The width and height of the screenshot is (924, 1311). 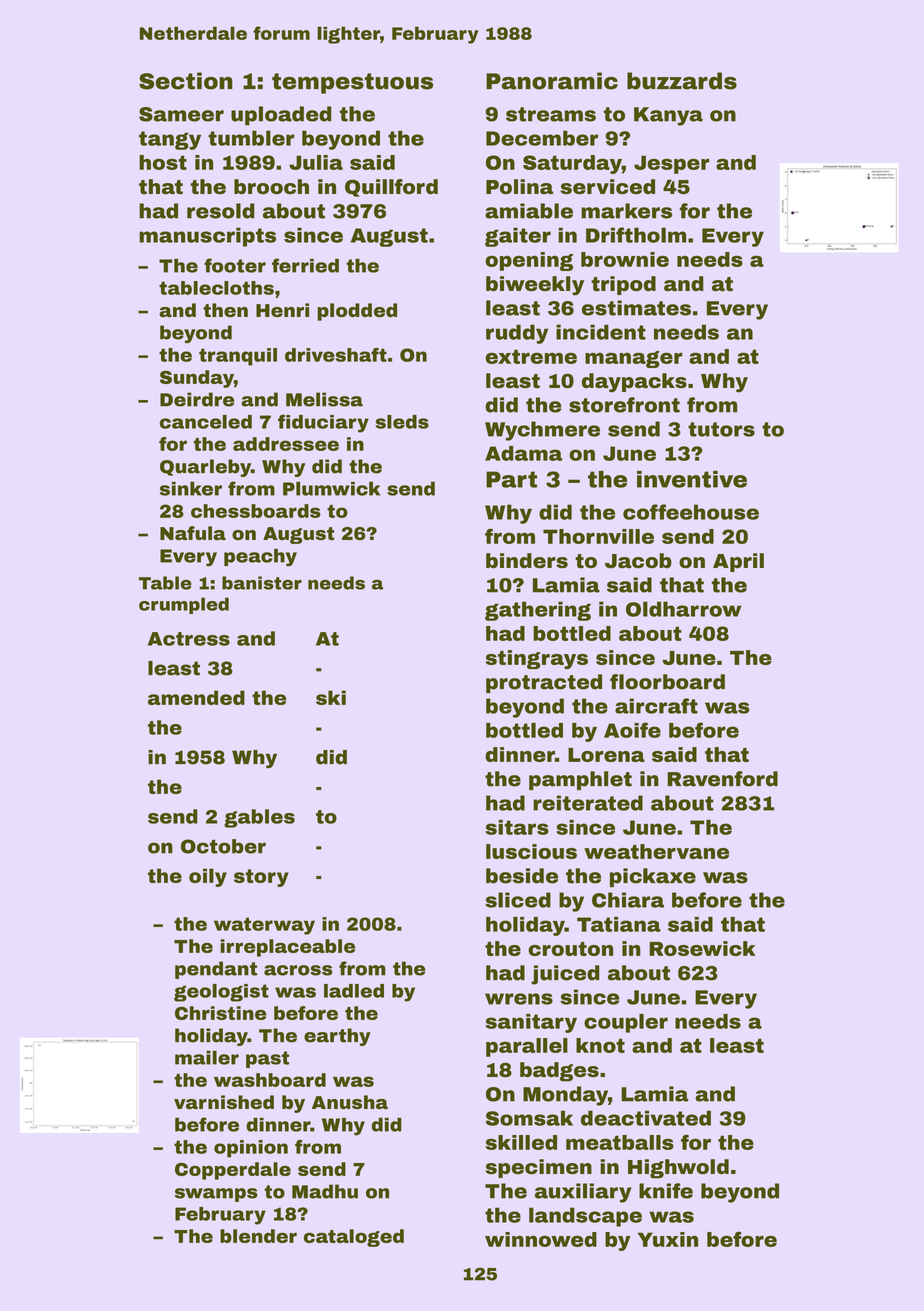 What do you see at coordinates (216, 970) in the screenshot?
I see `pendant` at bounding box center [216, 970].
